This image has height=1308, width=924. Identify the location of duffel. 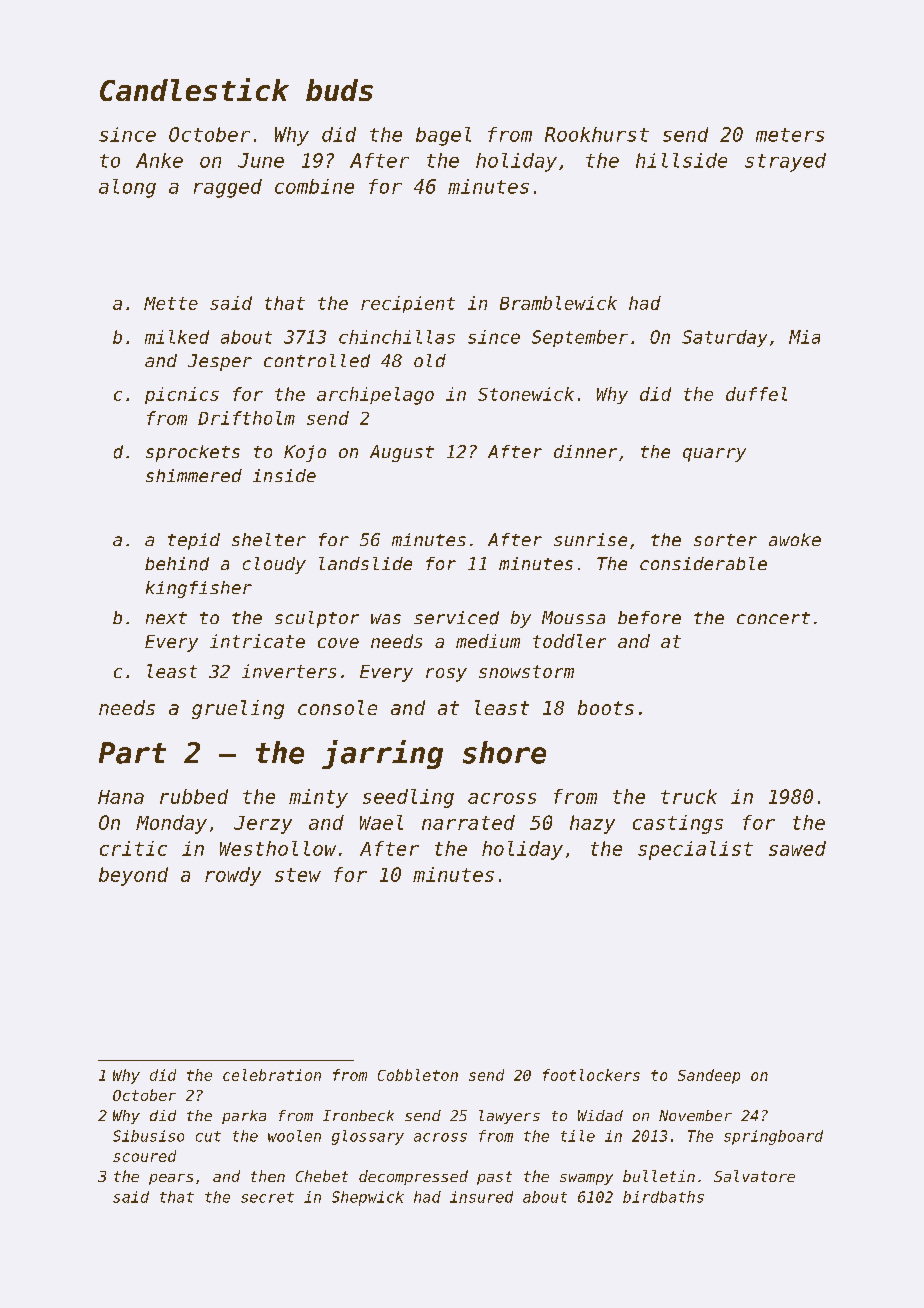
(756, 394).
